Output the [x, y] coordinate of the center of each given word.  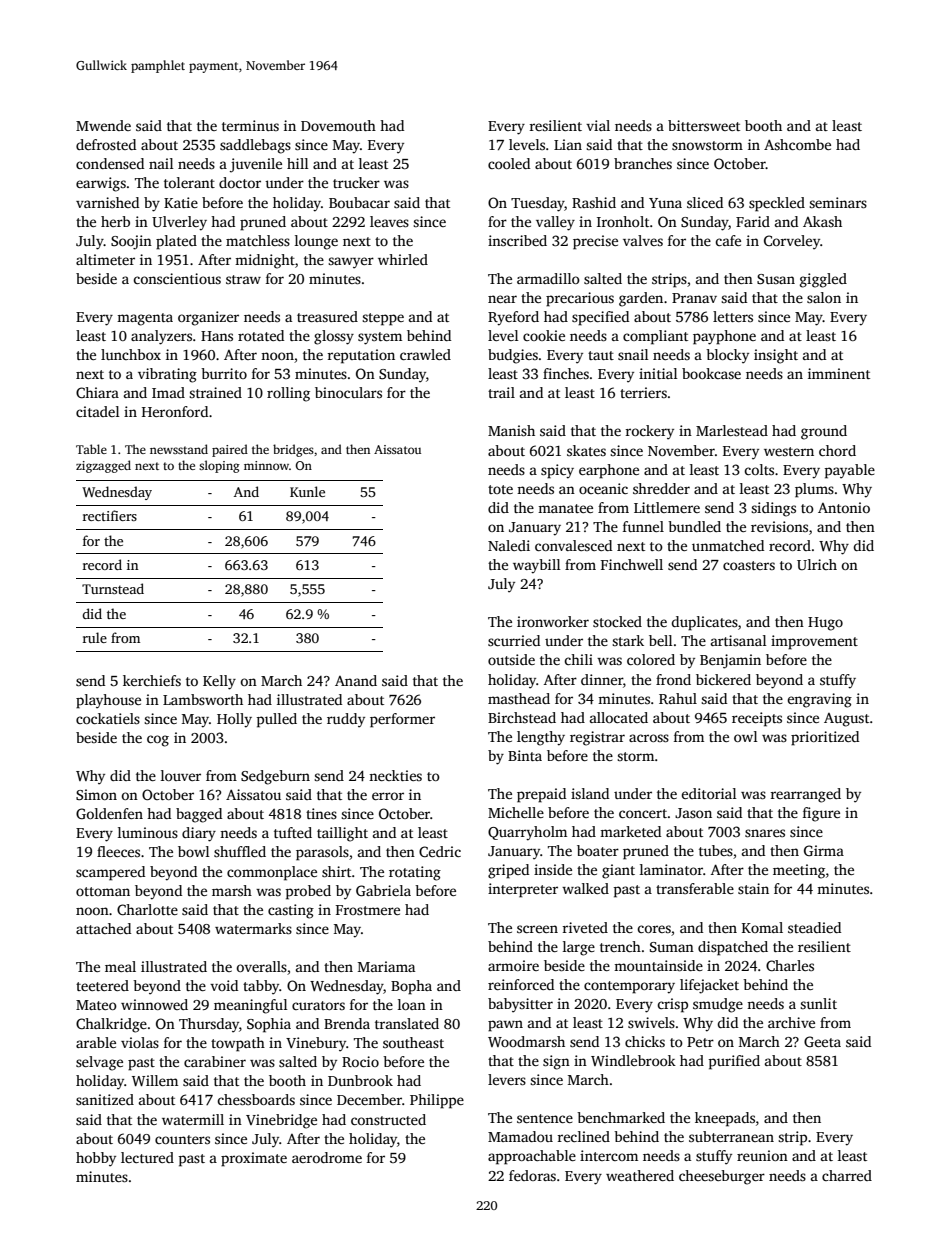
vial [598, 125]
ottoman [103, 891]
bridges [293, 450]
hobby [96, 1159]
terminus [250, 125]
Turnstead [113, 588]
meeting [799, 871]
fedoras [532, 1175]
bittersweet [704, 125]
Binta [525, 755]
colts [759, 469]
